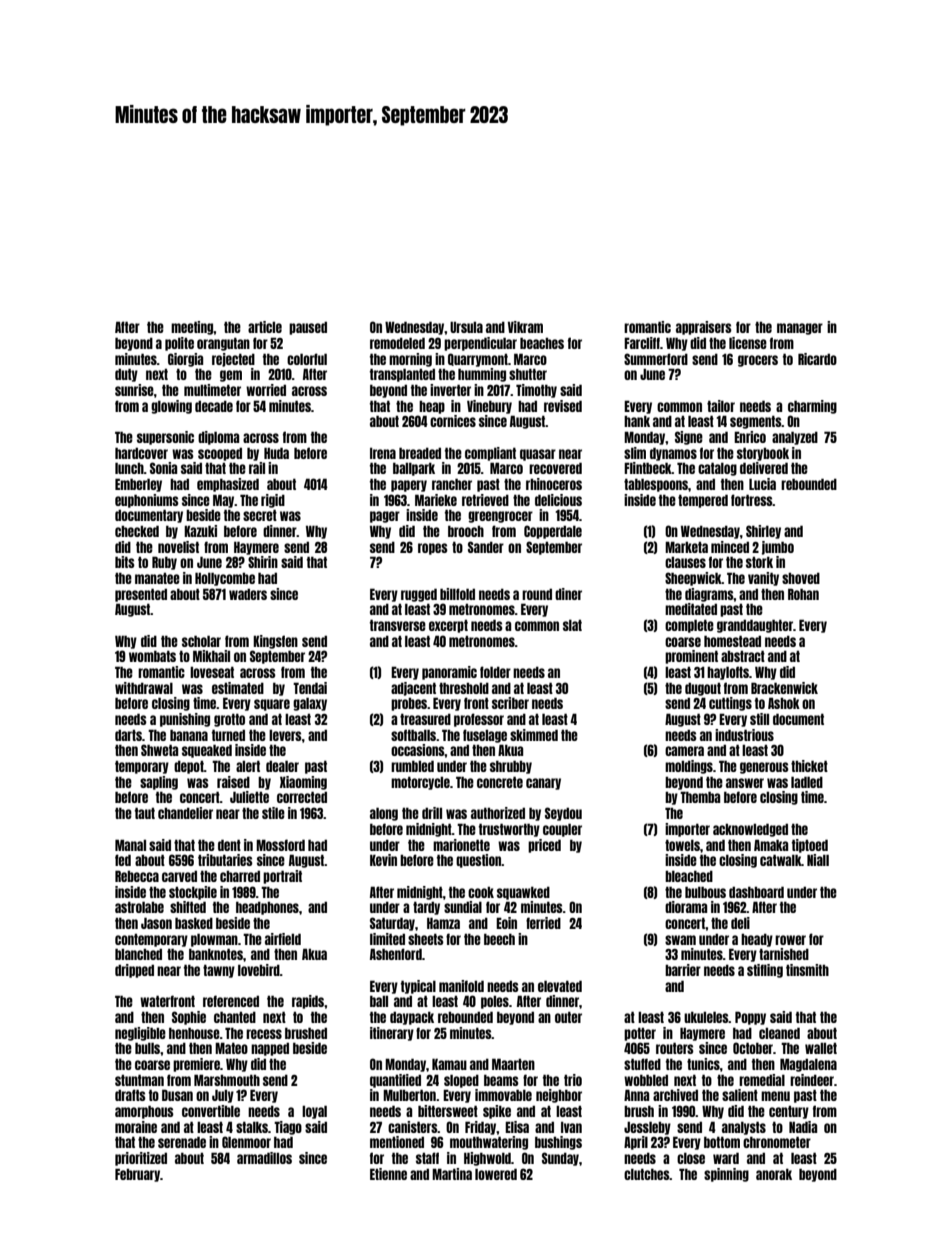 This screenshot has height=1233, width=952. What do you see at coordinates (704, 328) in the screenshot?
I see `appraisers` at bounding box center [704, 328].
